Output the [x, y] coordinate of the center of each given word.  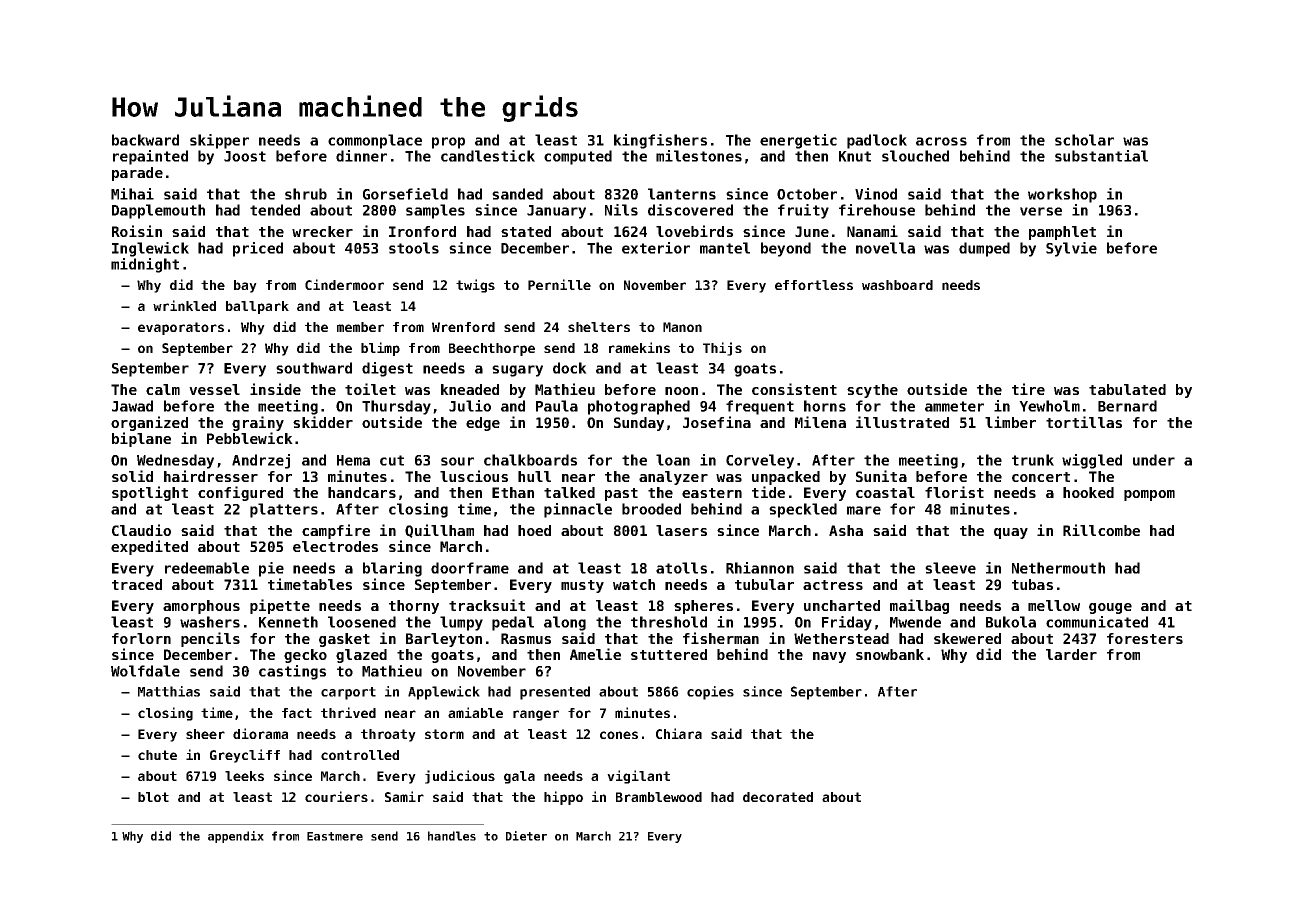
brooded [651, 509]
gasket [344, 640]
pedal [513, 623]
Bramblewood [659, 797]
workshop [1062, 195]
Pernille [559, 284]
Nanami [872, 231]
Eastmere [335, 836]
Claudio [141, 530]
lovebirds [694, 231]
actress [833, 585]
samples [435, 211]
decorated [778, 797]
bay [245, 286]
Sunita [881, 476]
